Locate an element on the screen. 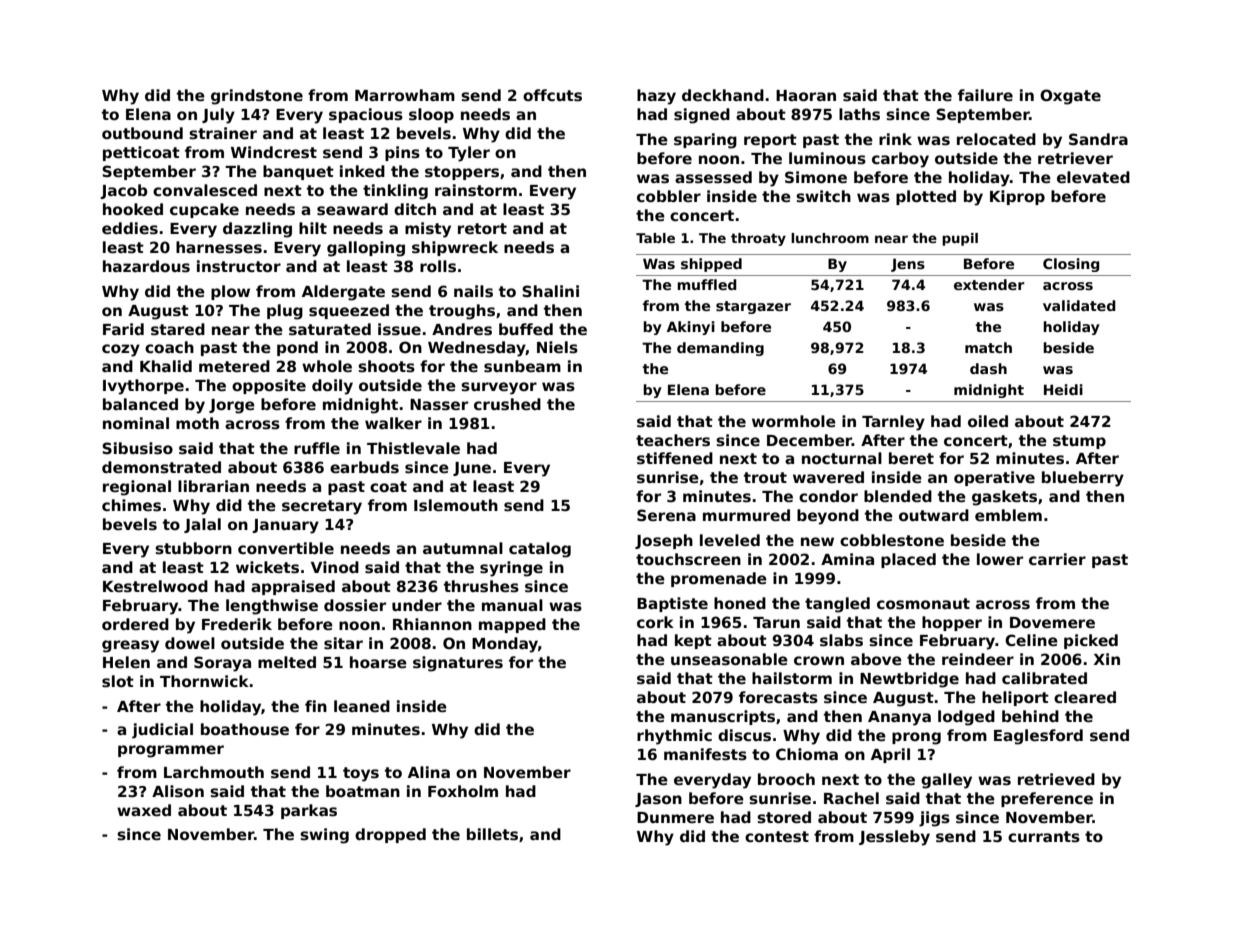 The height and width of the screenshot is (952, 1233). swing is located at coordinates (324, 836).
